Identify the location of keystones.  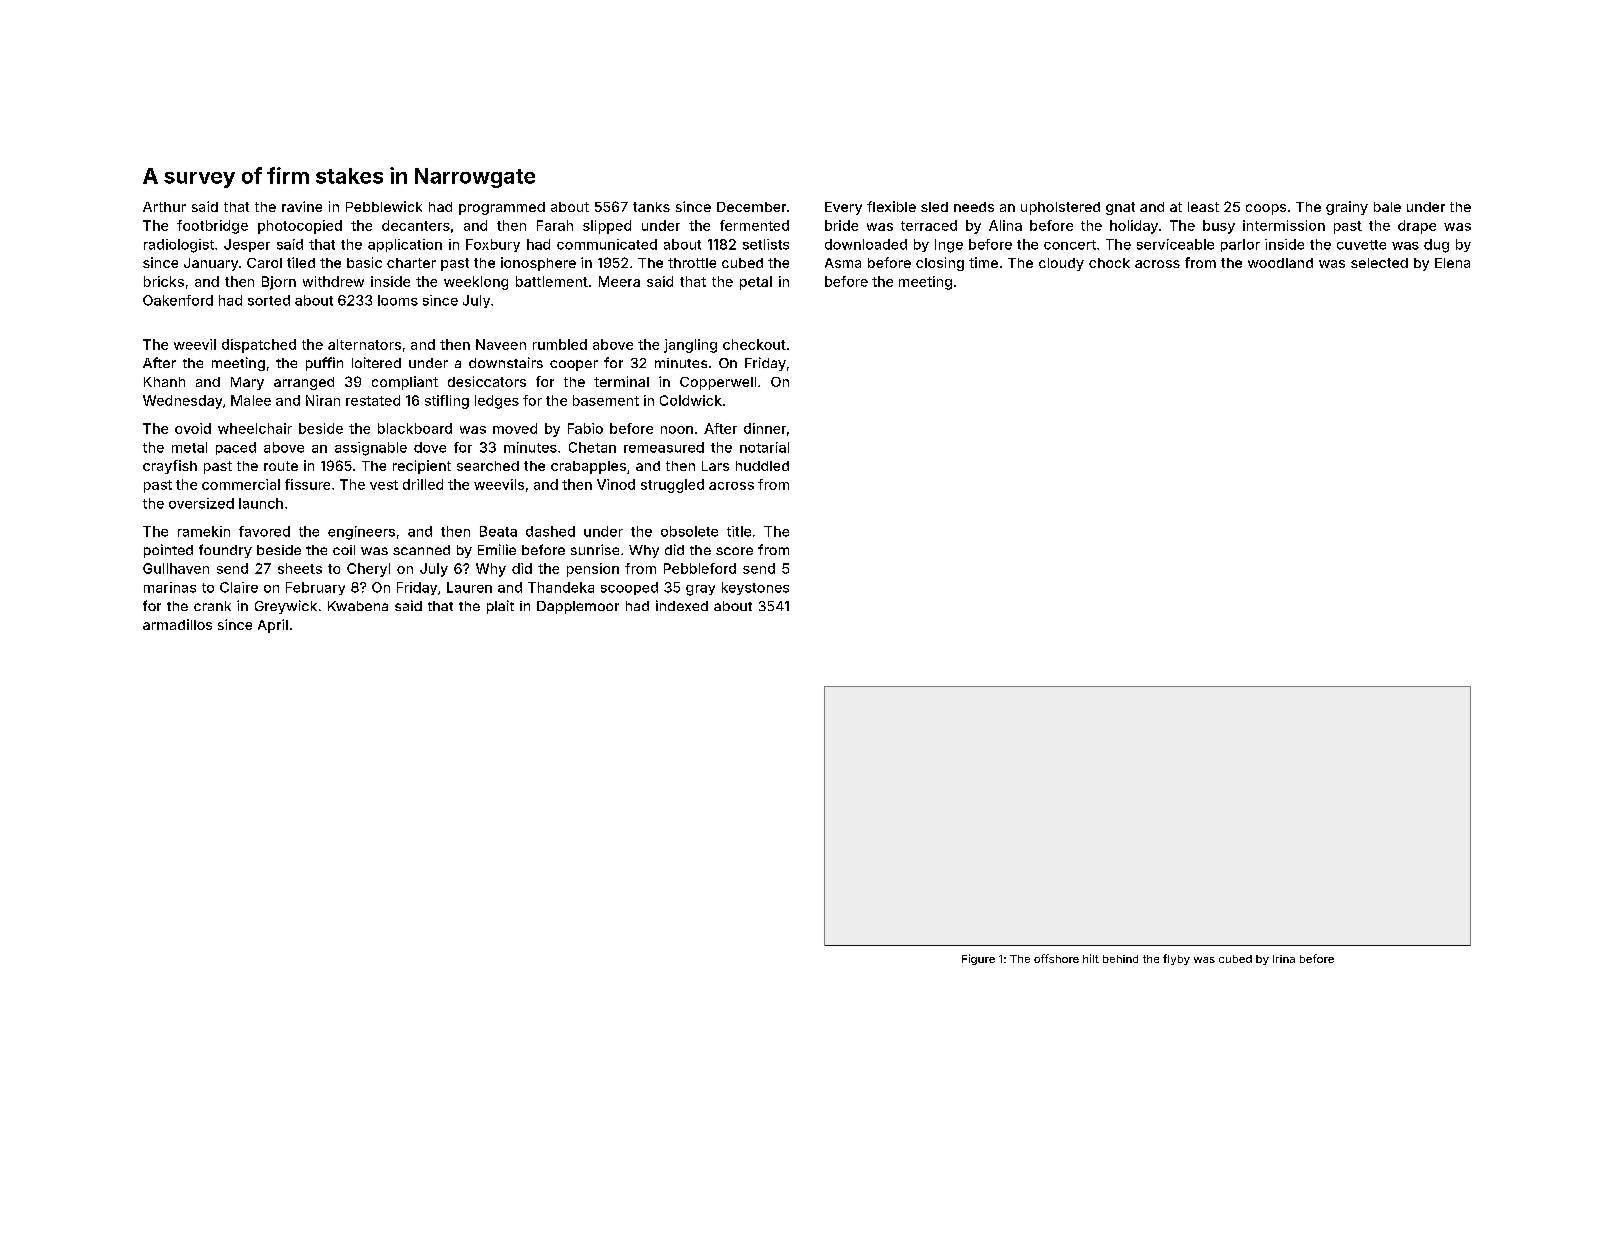
(755, 588).
